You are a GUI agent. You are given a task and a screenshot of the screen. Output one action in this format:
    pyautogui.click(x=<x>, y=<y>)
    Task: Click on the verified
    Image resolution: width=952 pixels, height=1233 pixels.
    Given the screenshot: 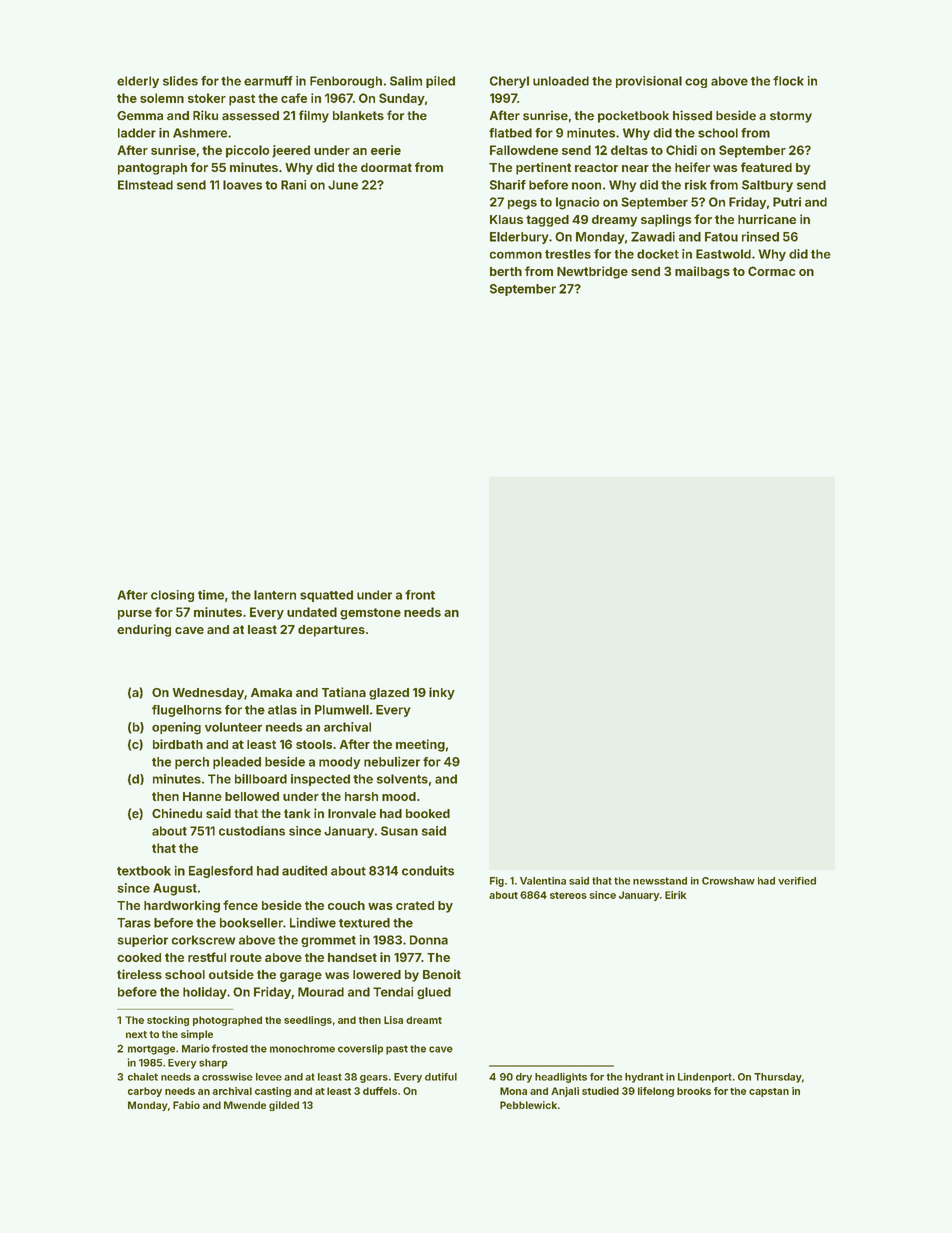 What is the action you would take?
    pyautogui.click(x=797, y=881)
